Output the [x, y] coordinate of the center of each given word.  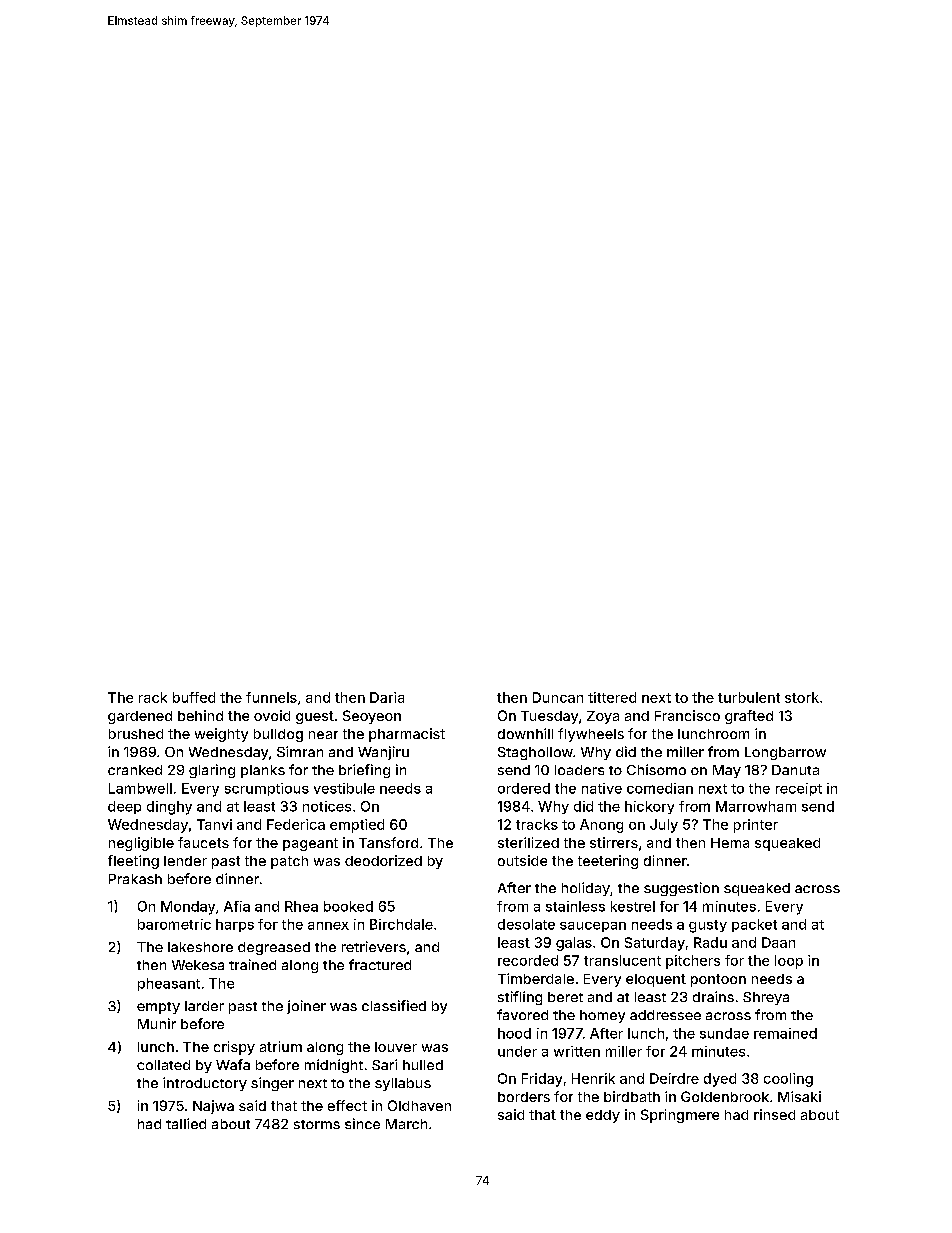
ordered [524, 788]
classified [394, 1005]
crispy [234, 1048]
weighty [221, 735]
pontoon [718, 980]
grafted [749, 717]
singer [272, 1084]
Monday [188, 908]
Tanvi [214, 824]
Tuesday [549, 717]
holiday [586, 889]
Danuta [795, 770]
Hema [730, 843]
